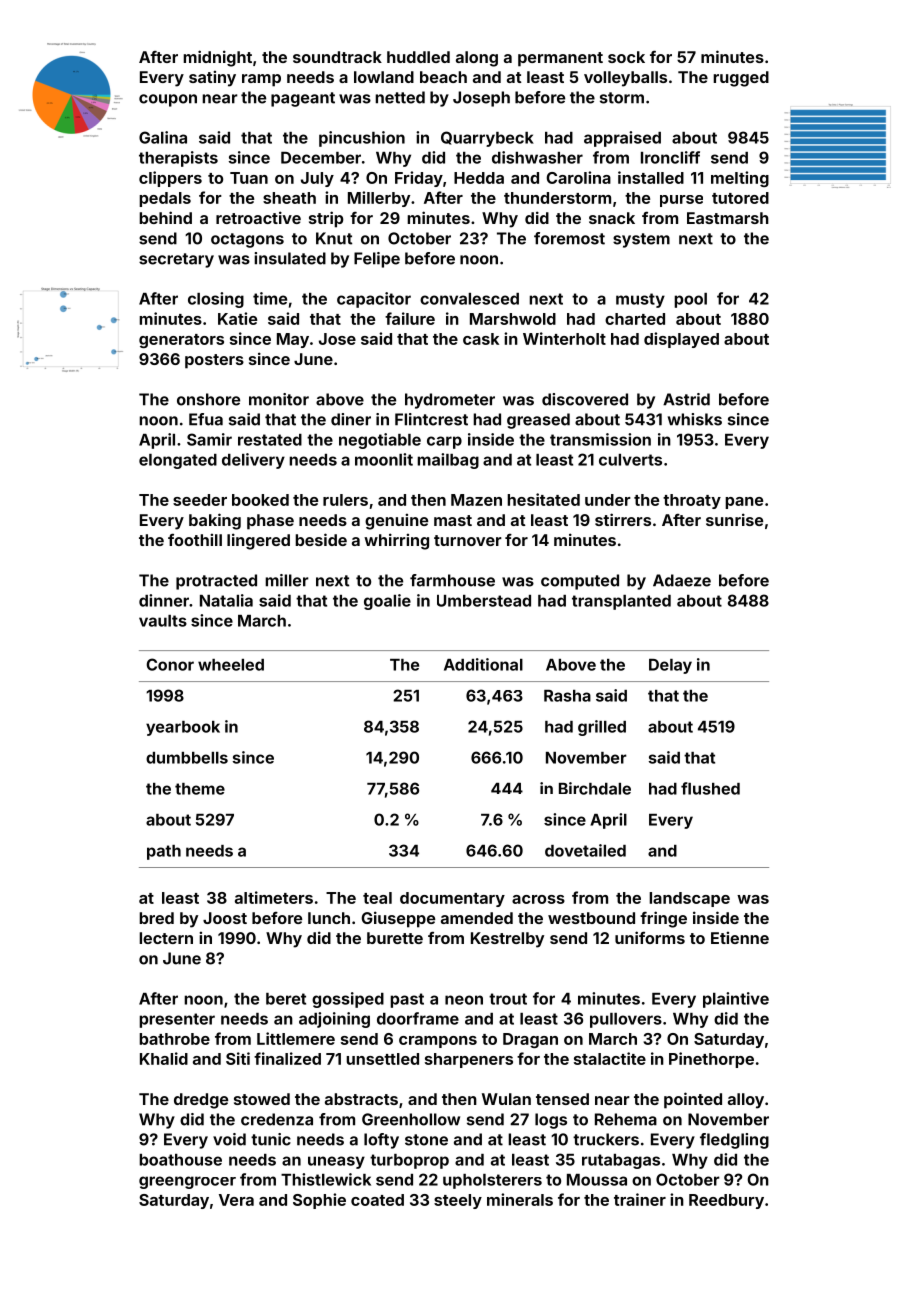  What do you see at coordinates (187, 1182) in the screenshot?
I see `greengrocer` at bounding box center [187, 1182].
